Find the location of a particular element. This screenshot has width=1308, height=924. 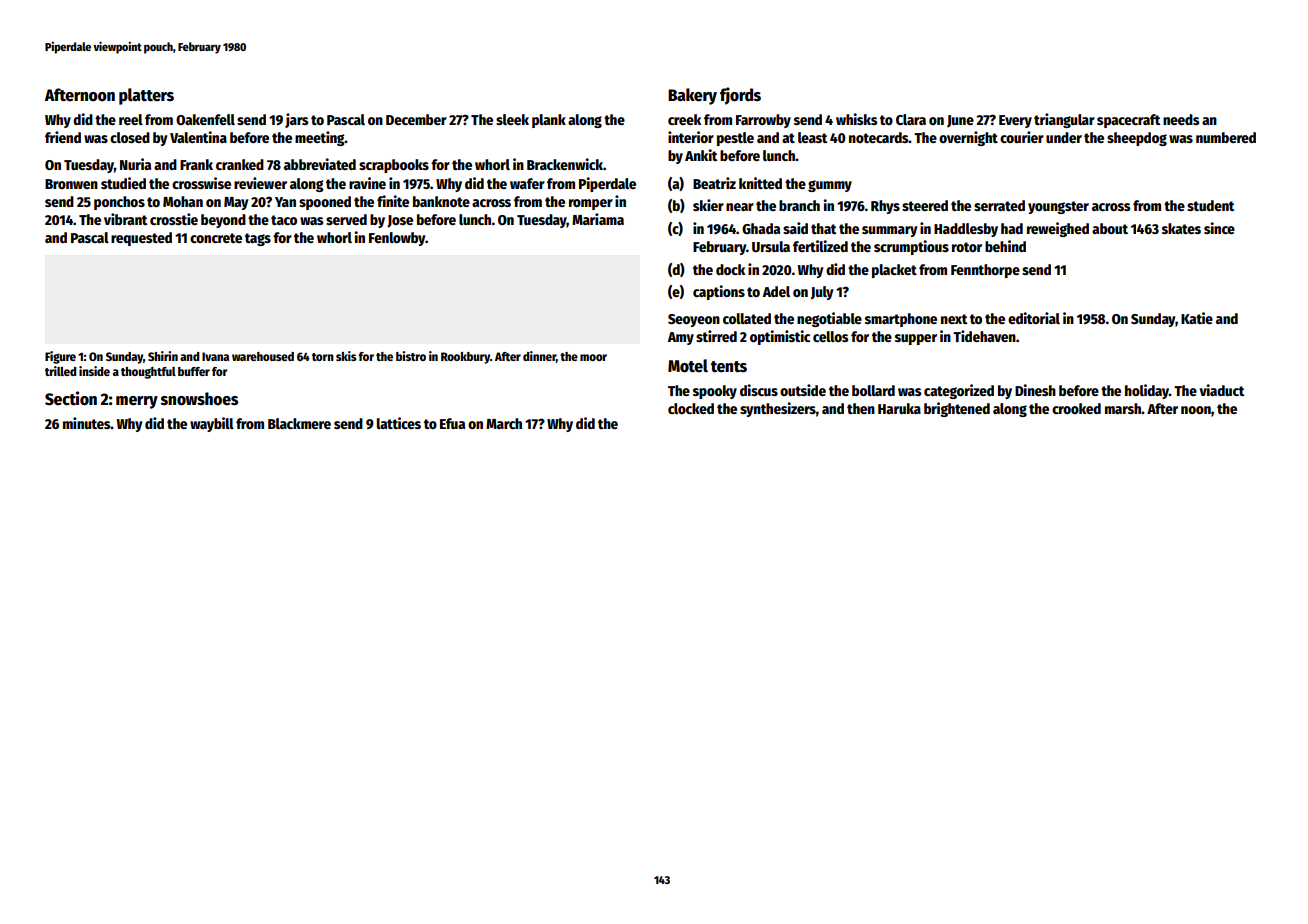

spooky is located at coordinates (715, 392).
